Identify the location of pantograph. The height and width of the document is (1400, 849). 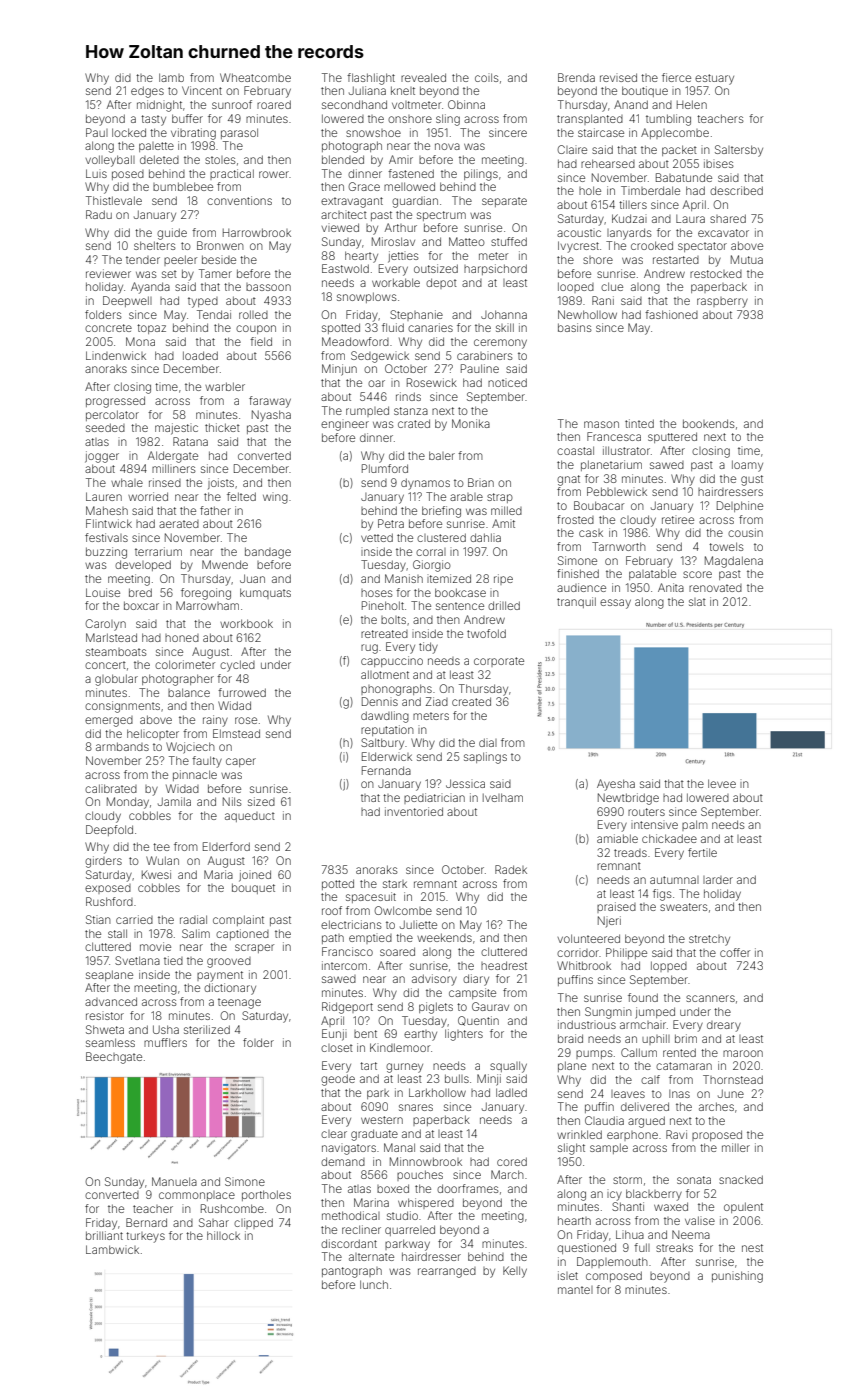
(352, 1272).
